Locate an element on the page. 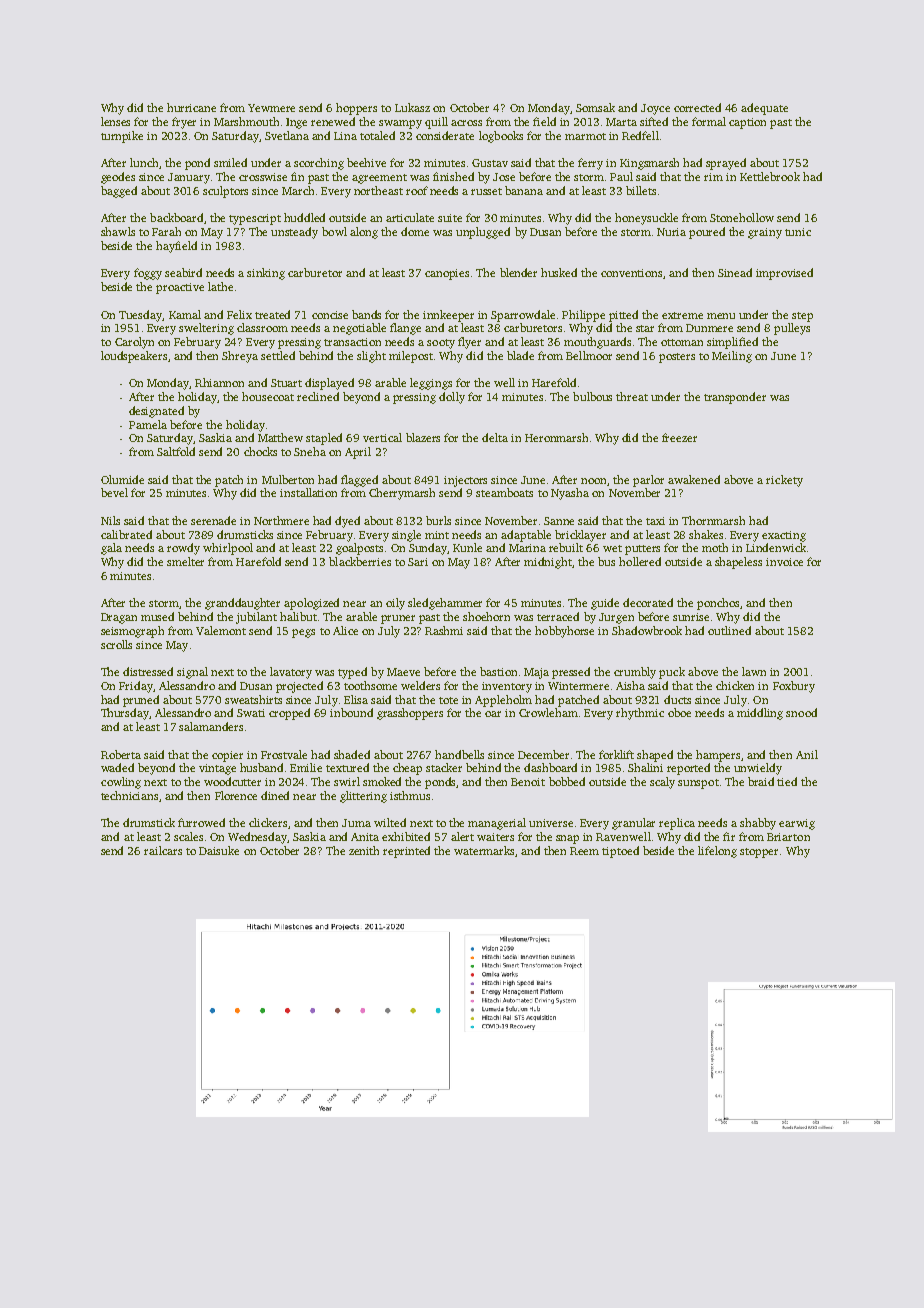 This image has width=924, height=1308. canopies is located at coordinates (447, 274).
